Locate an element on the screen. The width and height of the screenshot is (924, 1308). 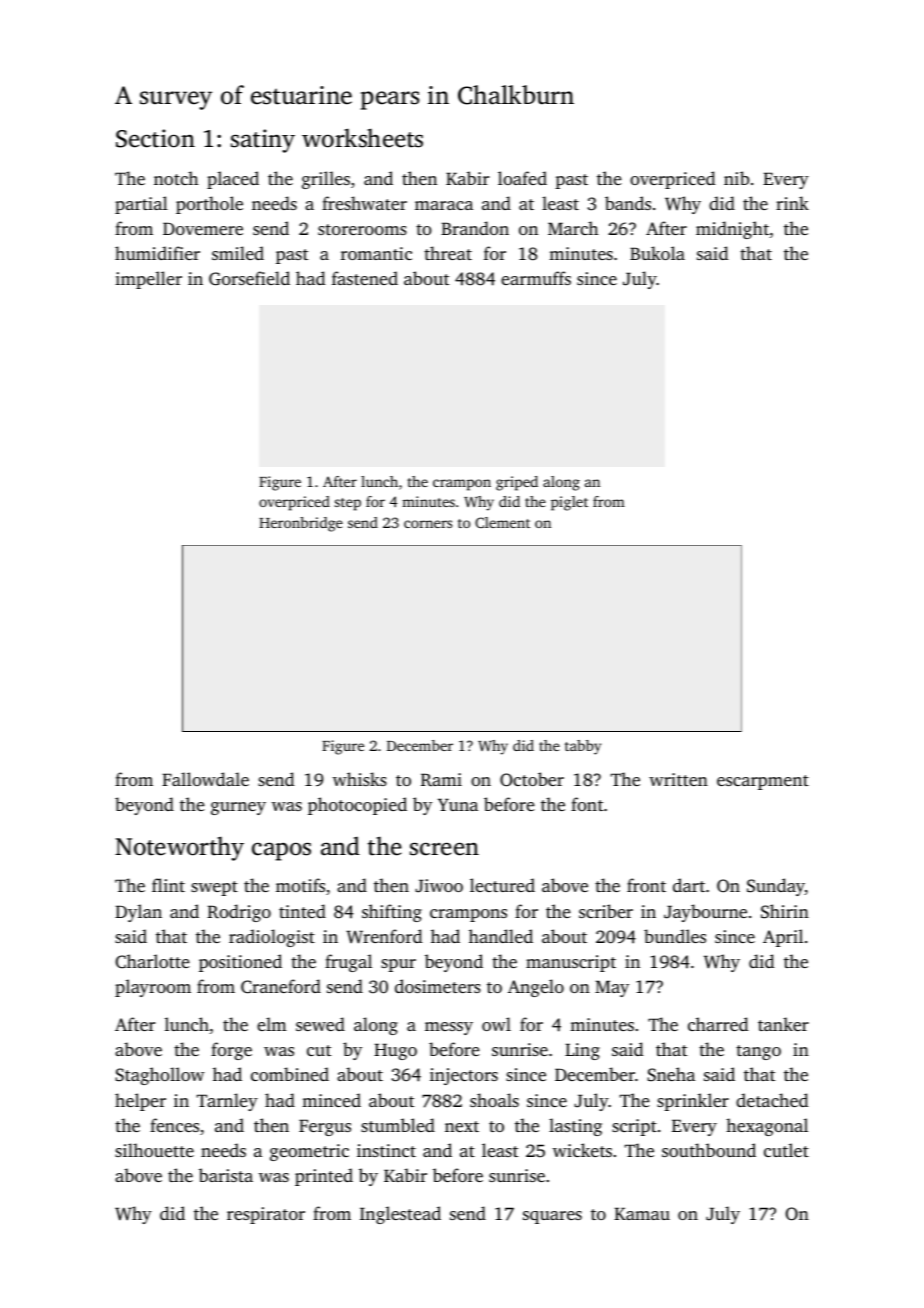
nib is located at coordinates (736, 178).
